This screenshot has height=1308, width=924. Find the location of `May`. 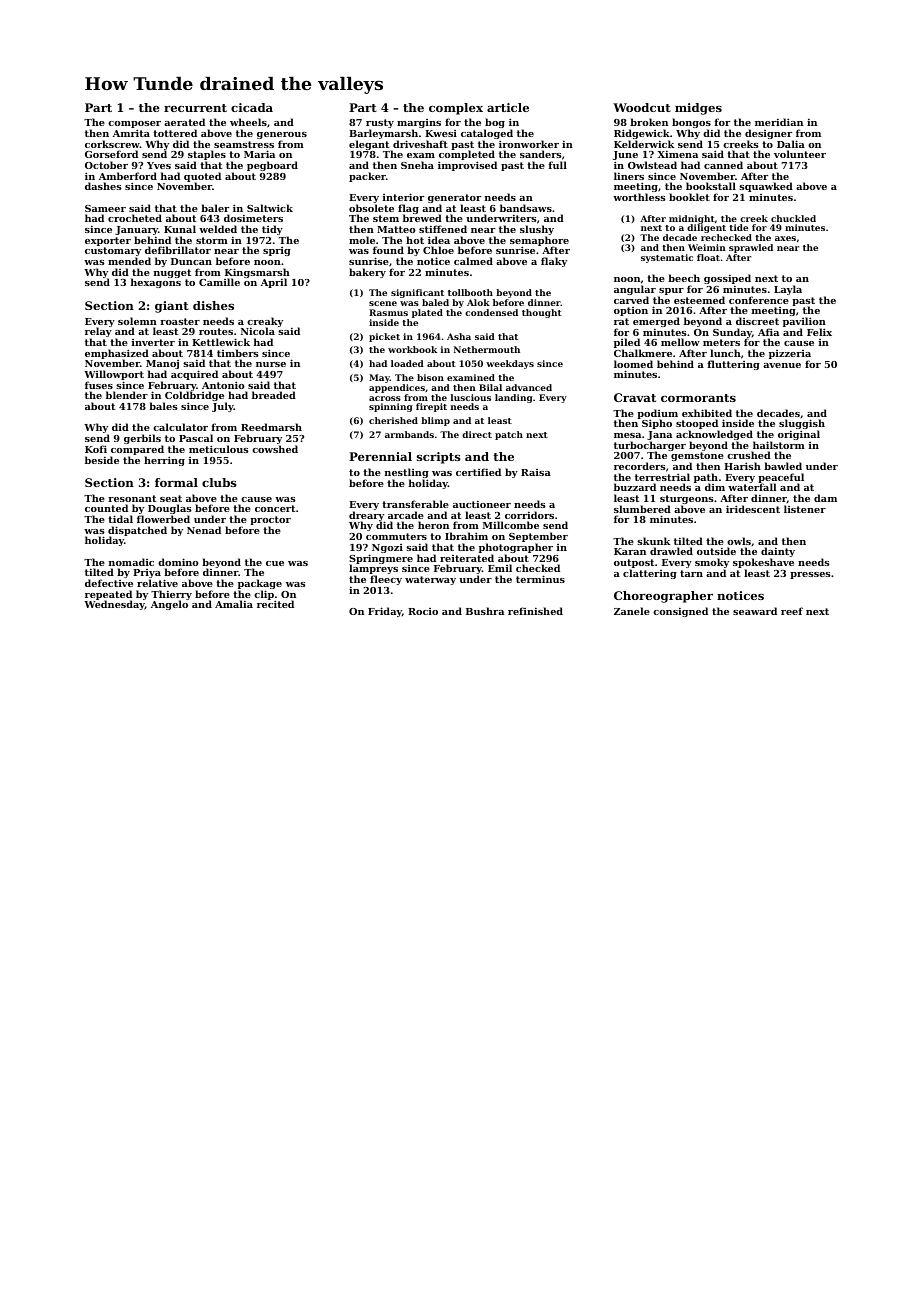

May is located at coordinates (379, 378).
